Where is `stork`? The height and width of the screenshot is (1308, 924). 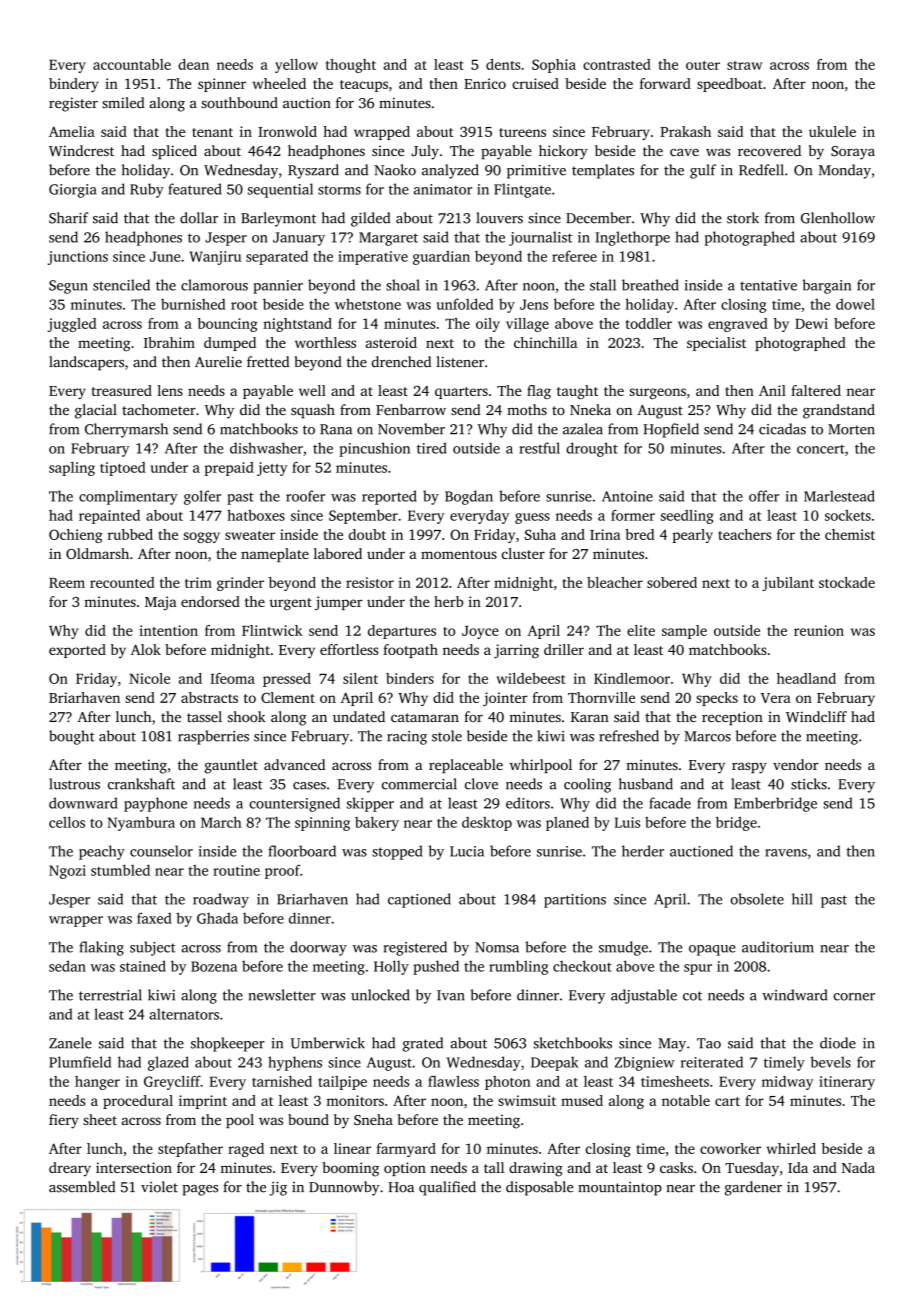 stork is located at coordinates (743, 218).
